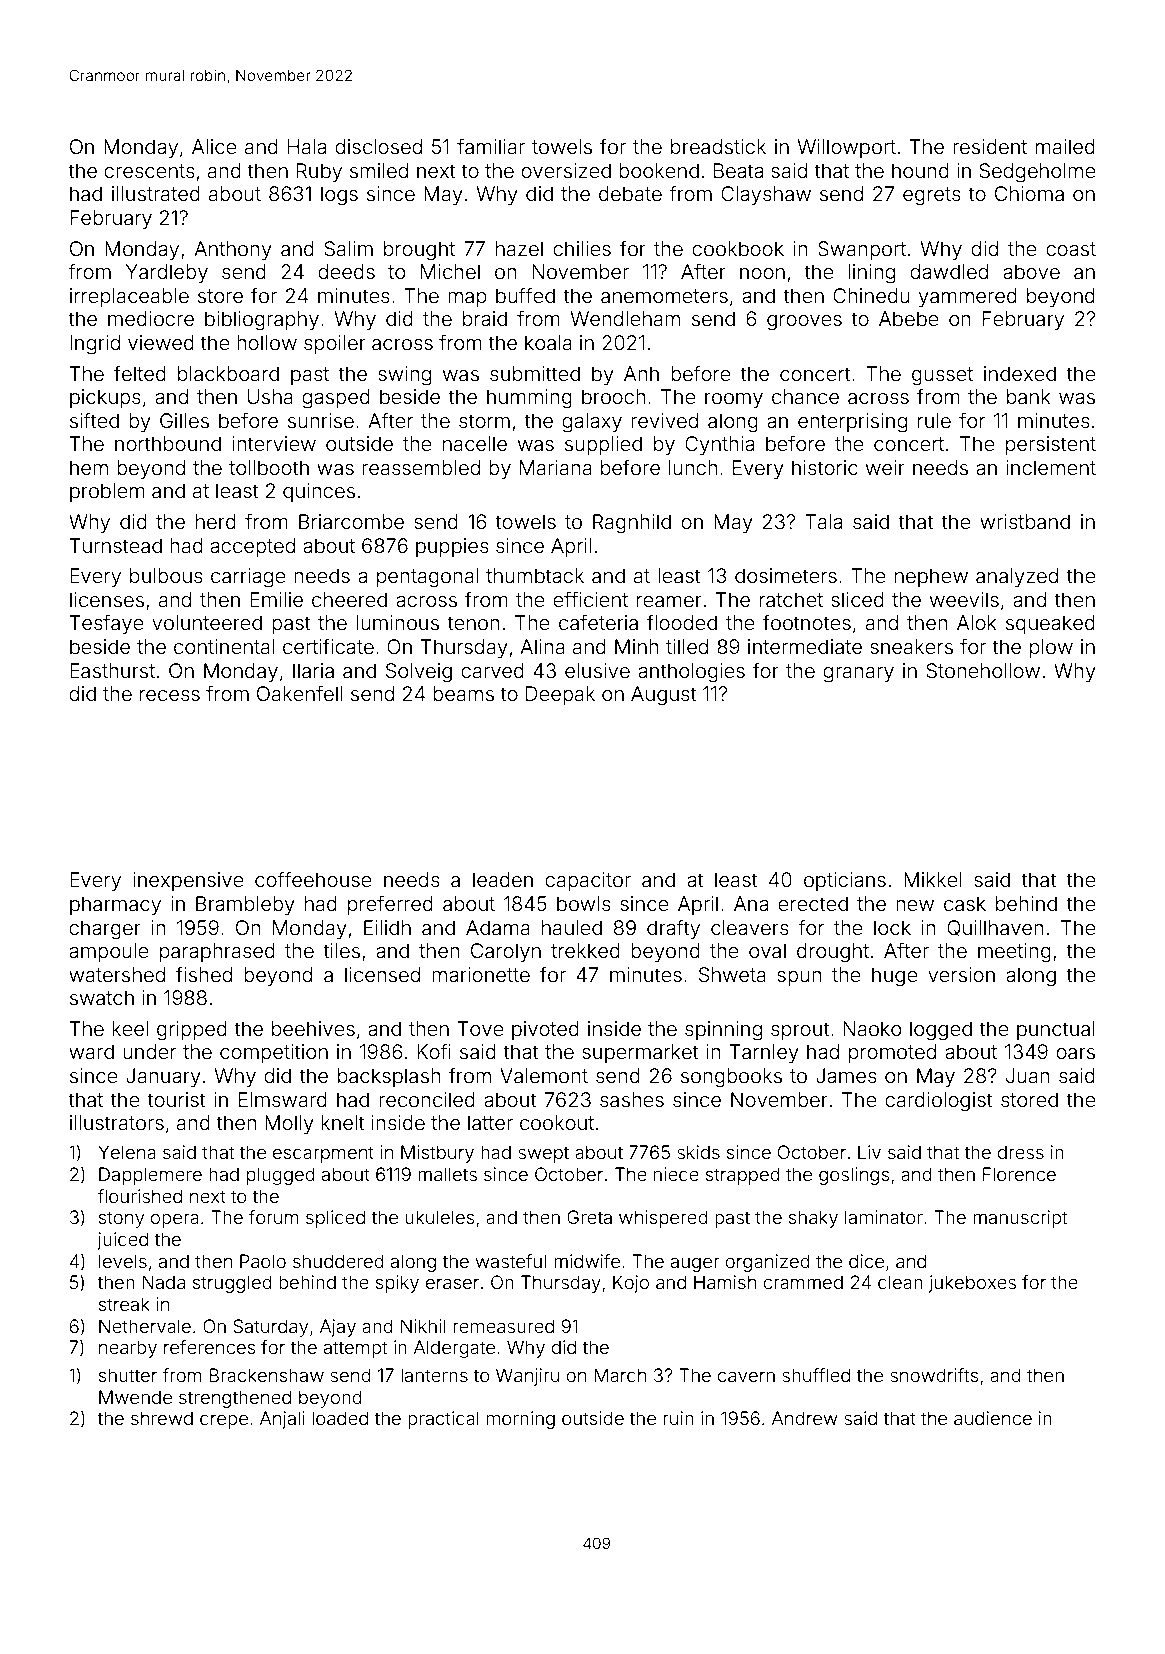 This screenshot has height=1654, width=1165. I want to click on James, so click(846, 1075).
